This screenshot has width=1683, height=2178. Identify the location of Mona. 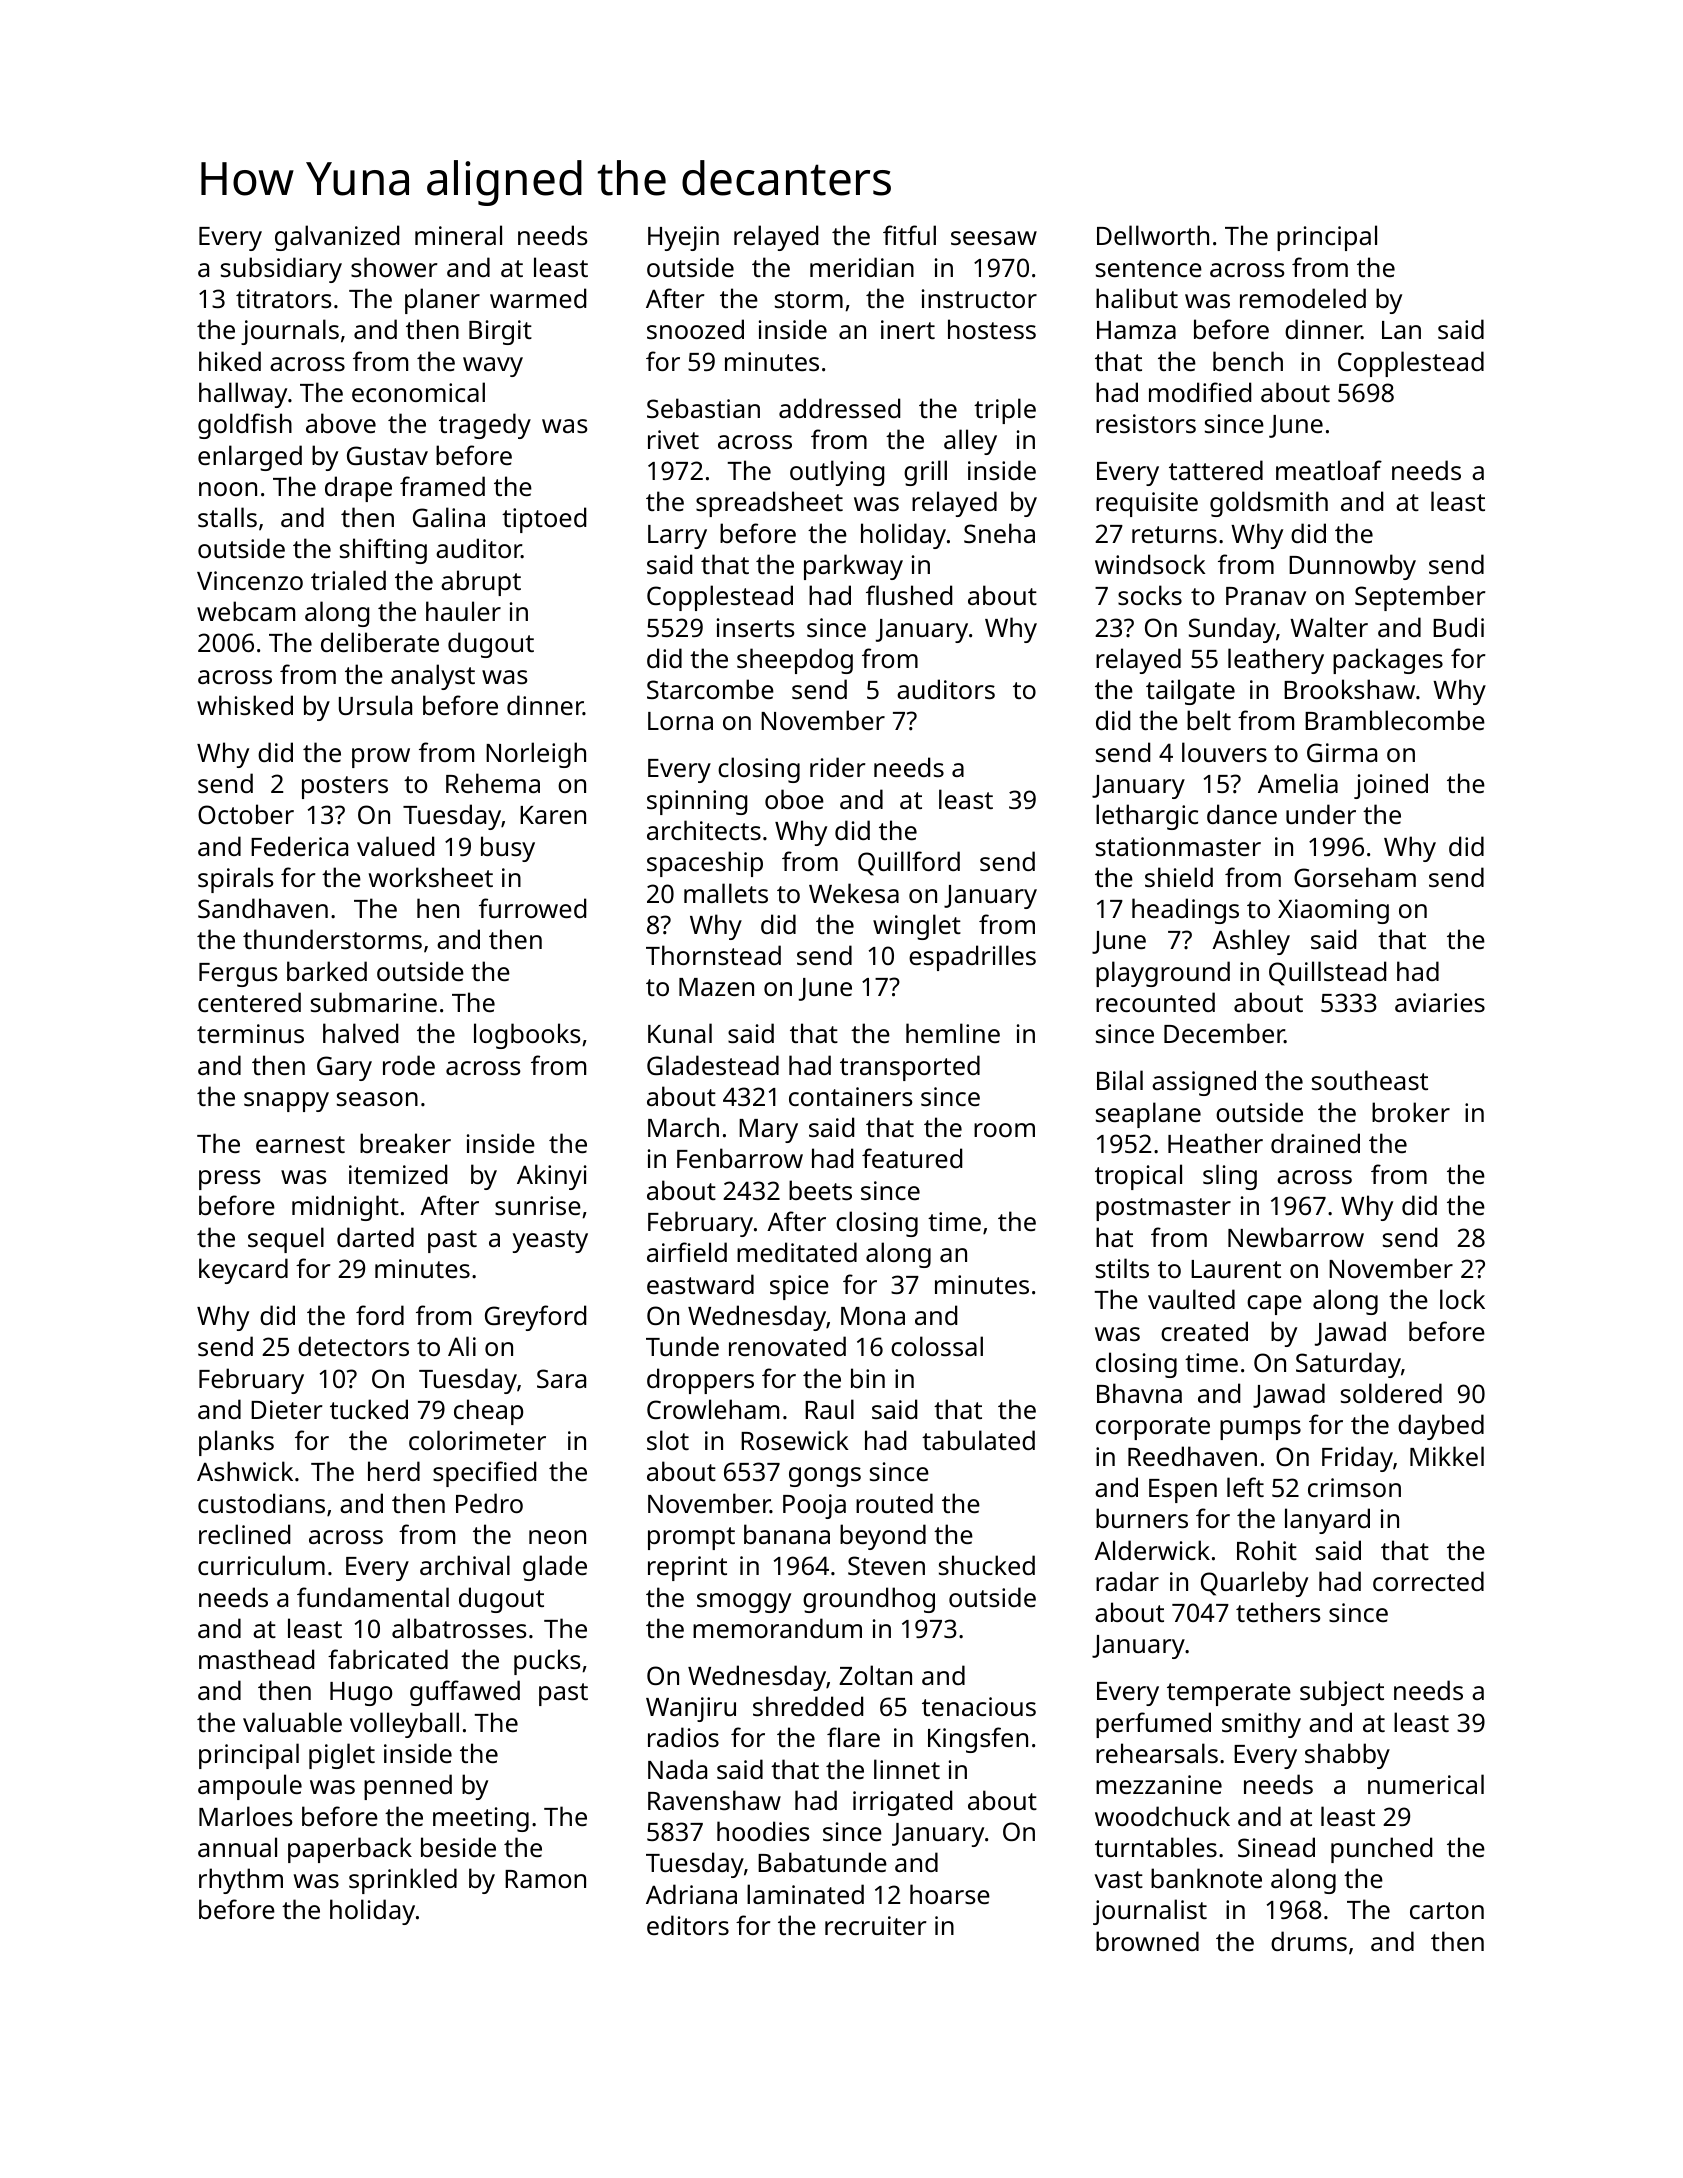
(873, 1316).
